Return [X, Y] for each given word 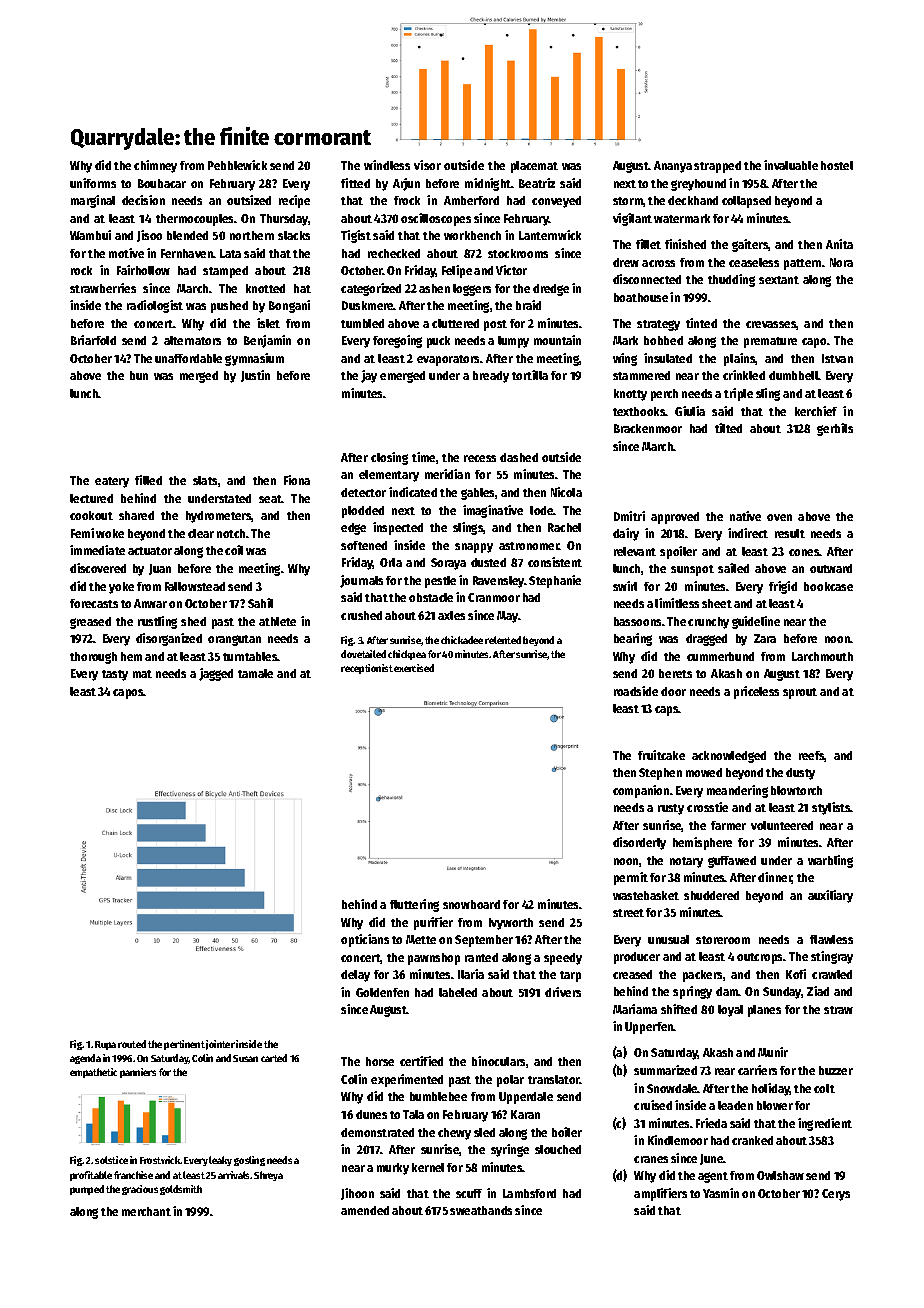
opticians [365, 940]
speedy [563, 959]
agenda [85, 1059]
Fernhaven [187, 253]
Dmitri [629, 516]
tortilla [530, 375]
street [628, 913]
